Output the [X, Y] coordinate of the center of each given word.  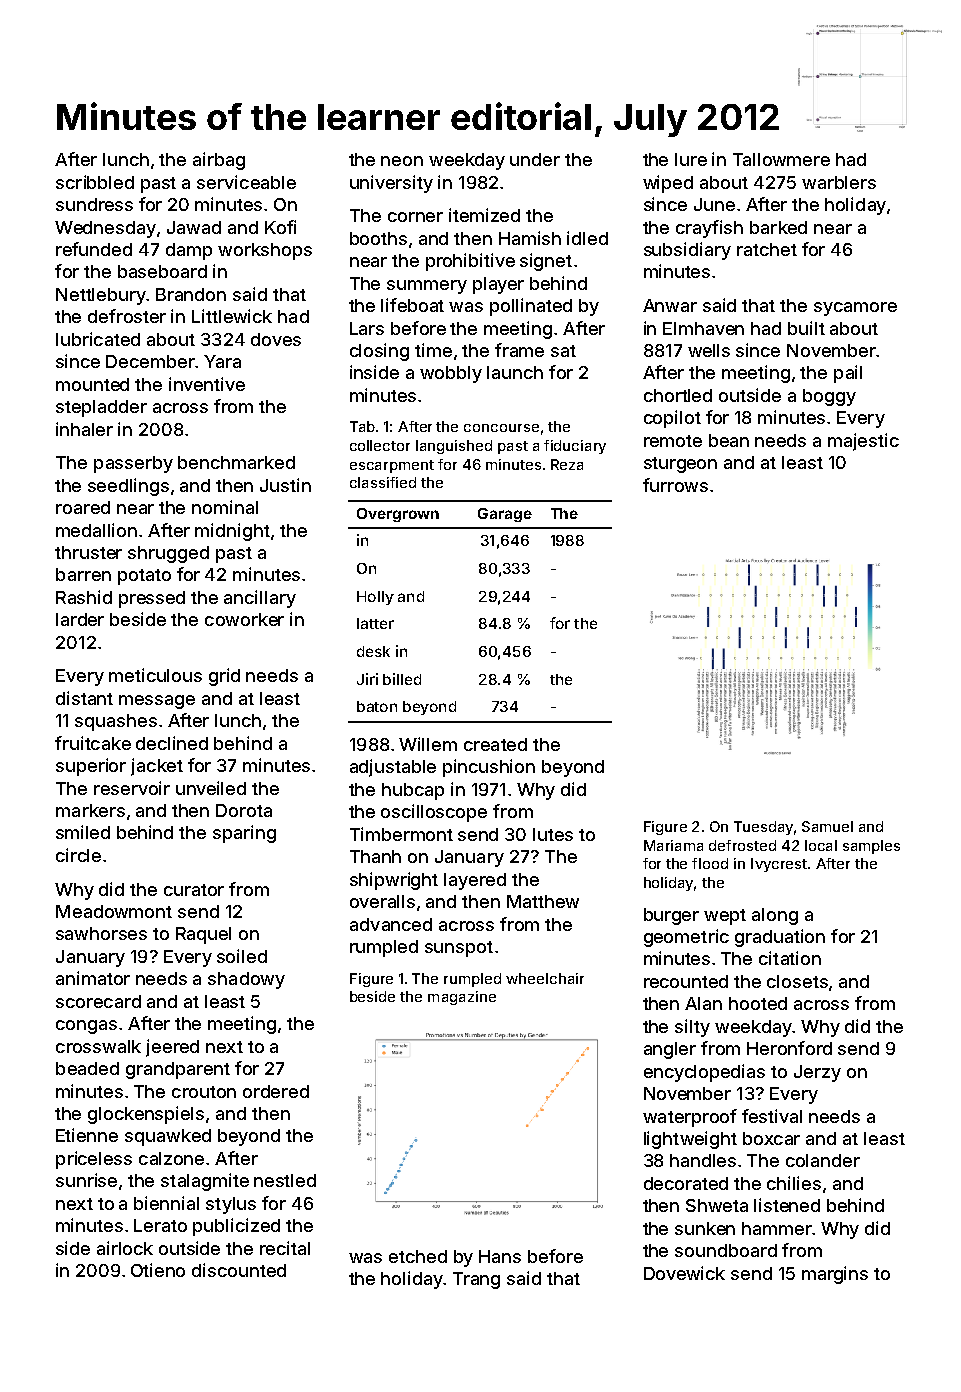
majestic [863, 442]
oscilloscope [434, 813]
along [775, 916]
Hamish [530, 238]
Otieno [158, 1270]
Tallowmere [781, 159]
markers [90, 810]
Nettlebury [101, 296]
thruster [88, 552]
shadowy [246, 980]
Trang [476, 1280]
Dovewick [684, 1273]
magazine [462, 998]
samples [871, 847]
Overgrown [398, 515]
